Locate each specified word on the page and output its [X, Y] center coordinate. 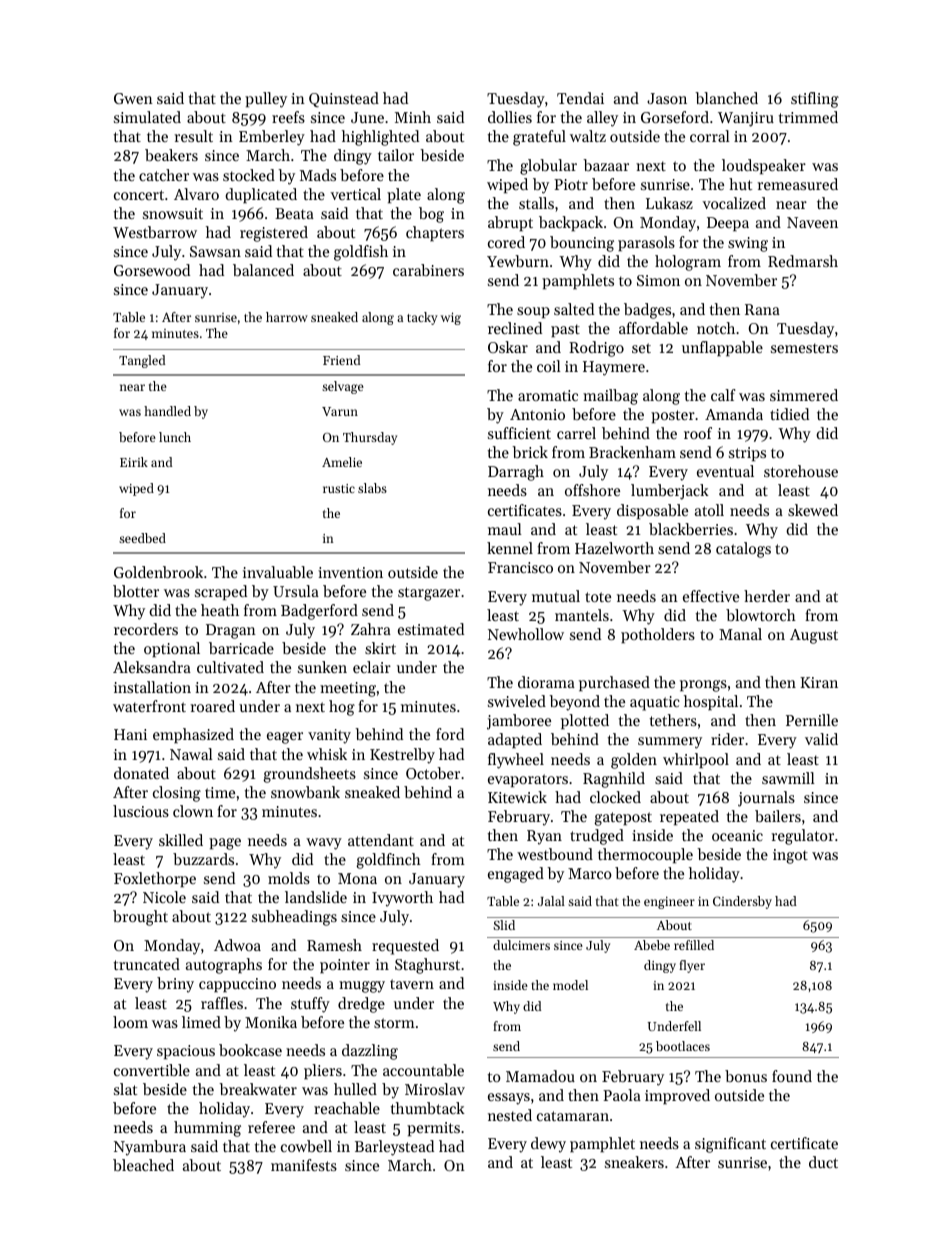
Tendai [580, 98]
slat [125, 1089]
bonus [746, 1076]
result [193, 136]
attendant [381, 840]
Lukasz [669, 203]
